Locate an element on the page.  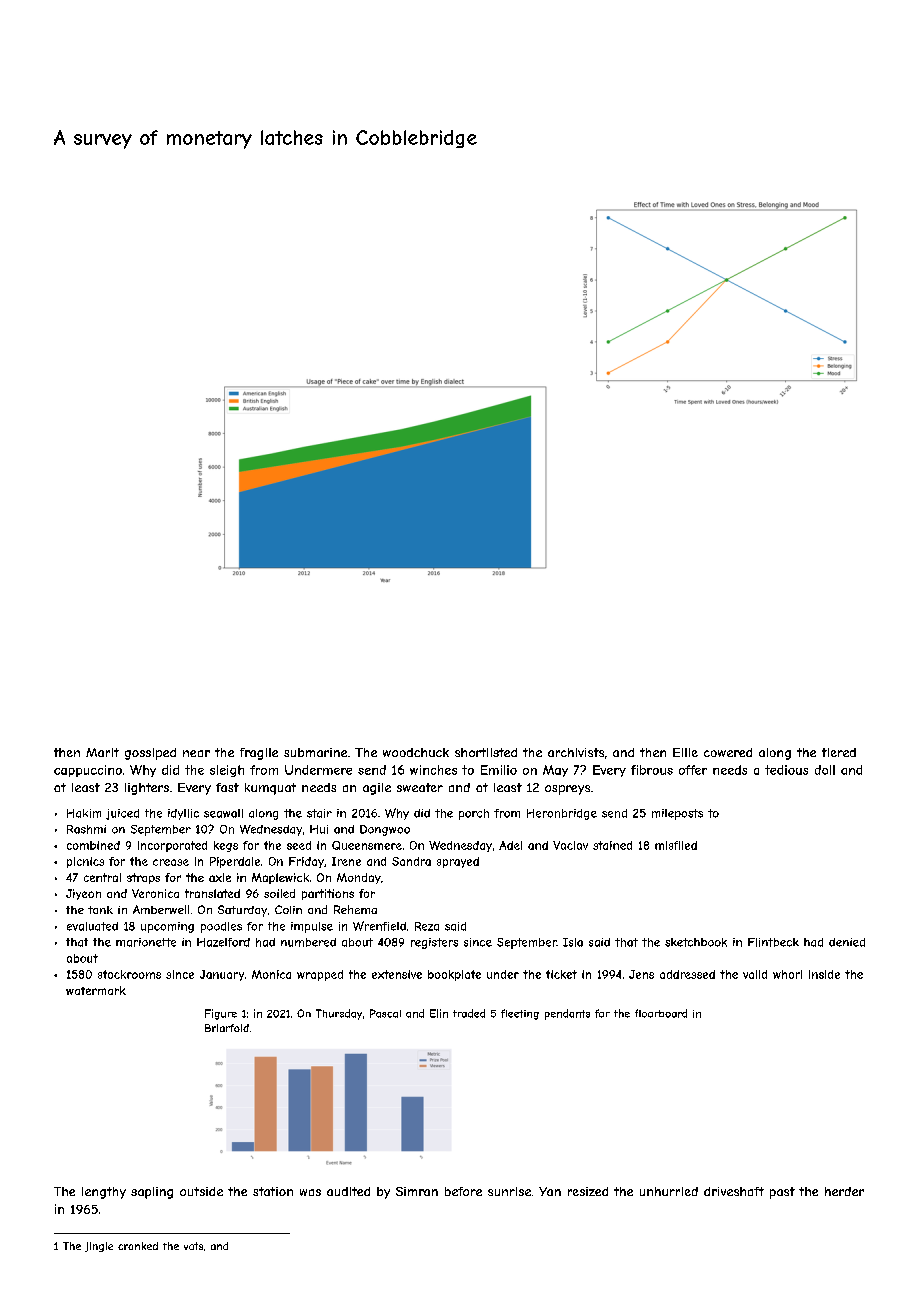
fast is located at coordinates (227, 787).
